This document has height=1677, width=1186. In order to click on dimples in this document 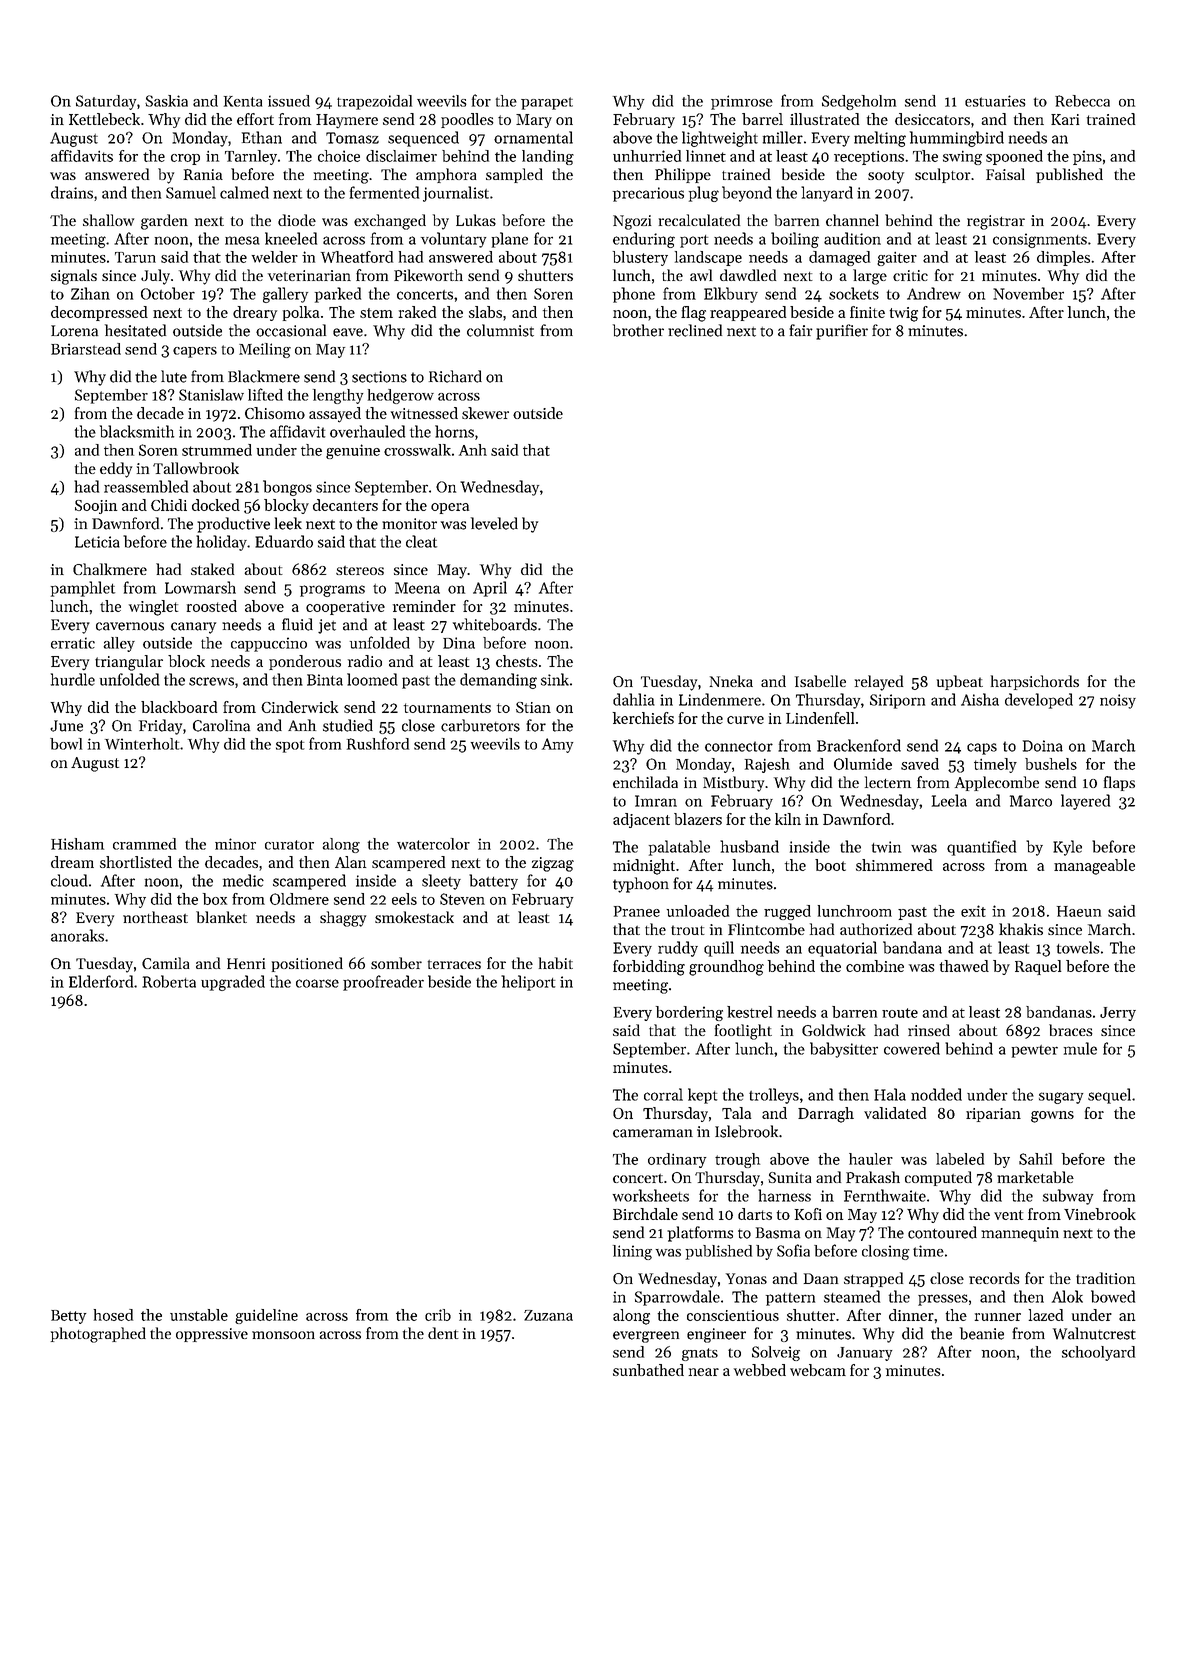, I will do `click(1063, 258)`.
